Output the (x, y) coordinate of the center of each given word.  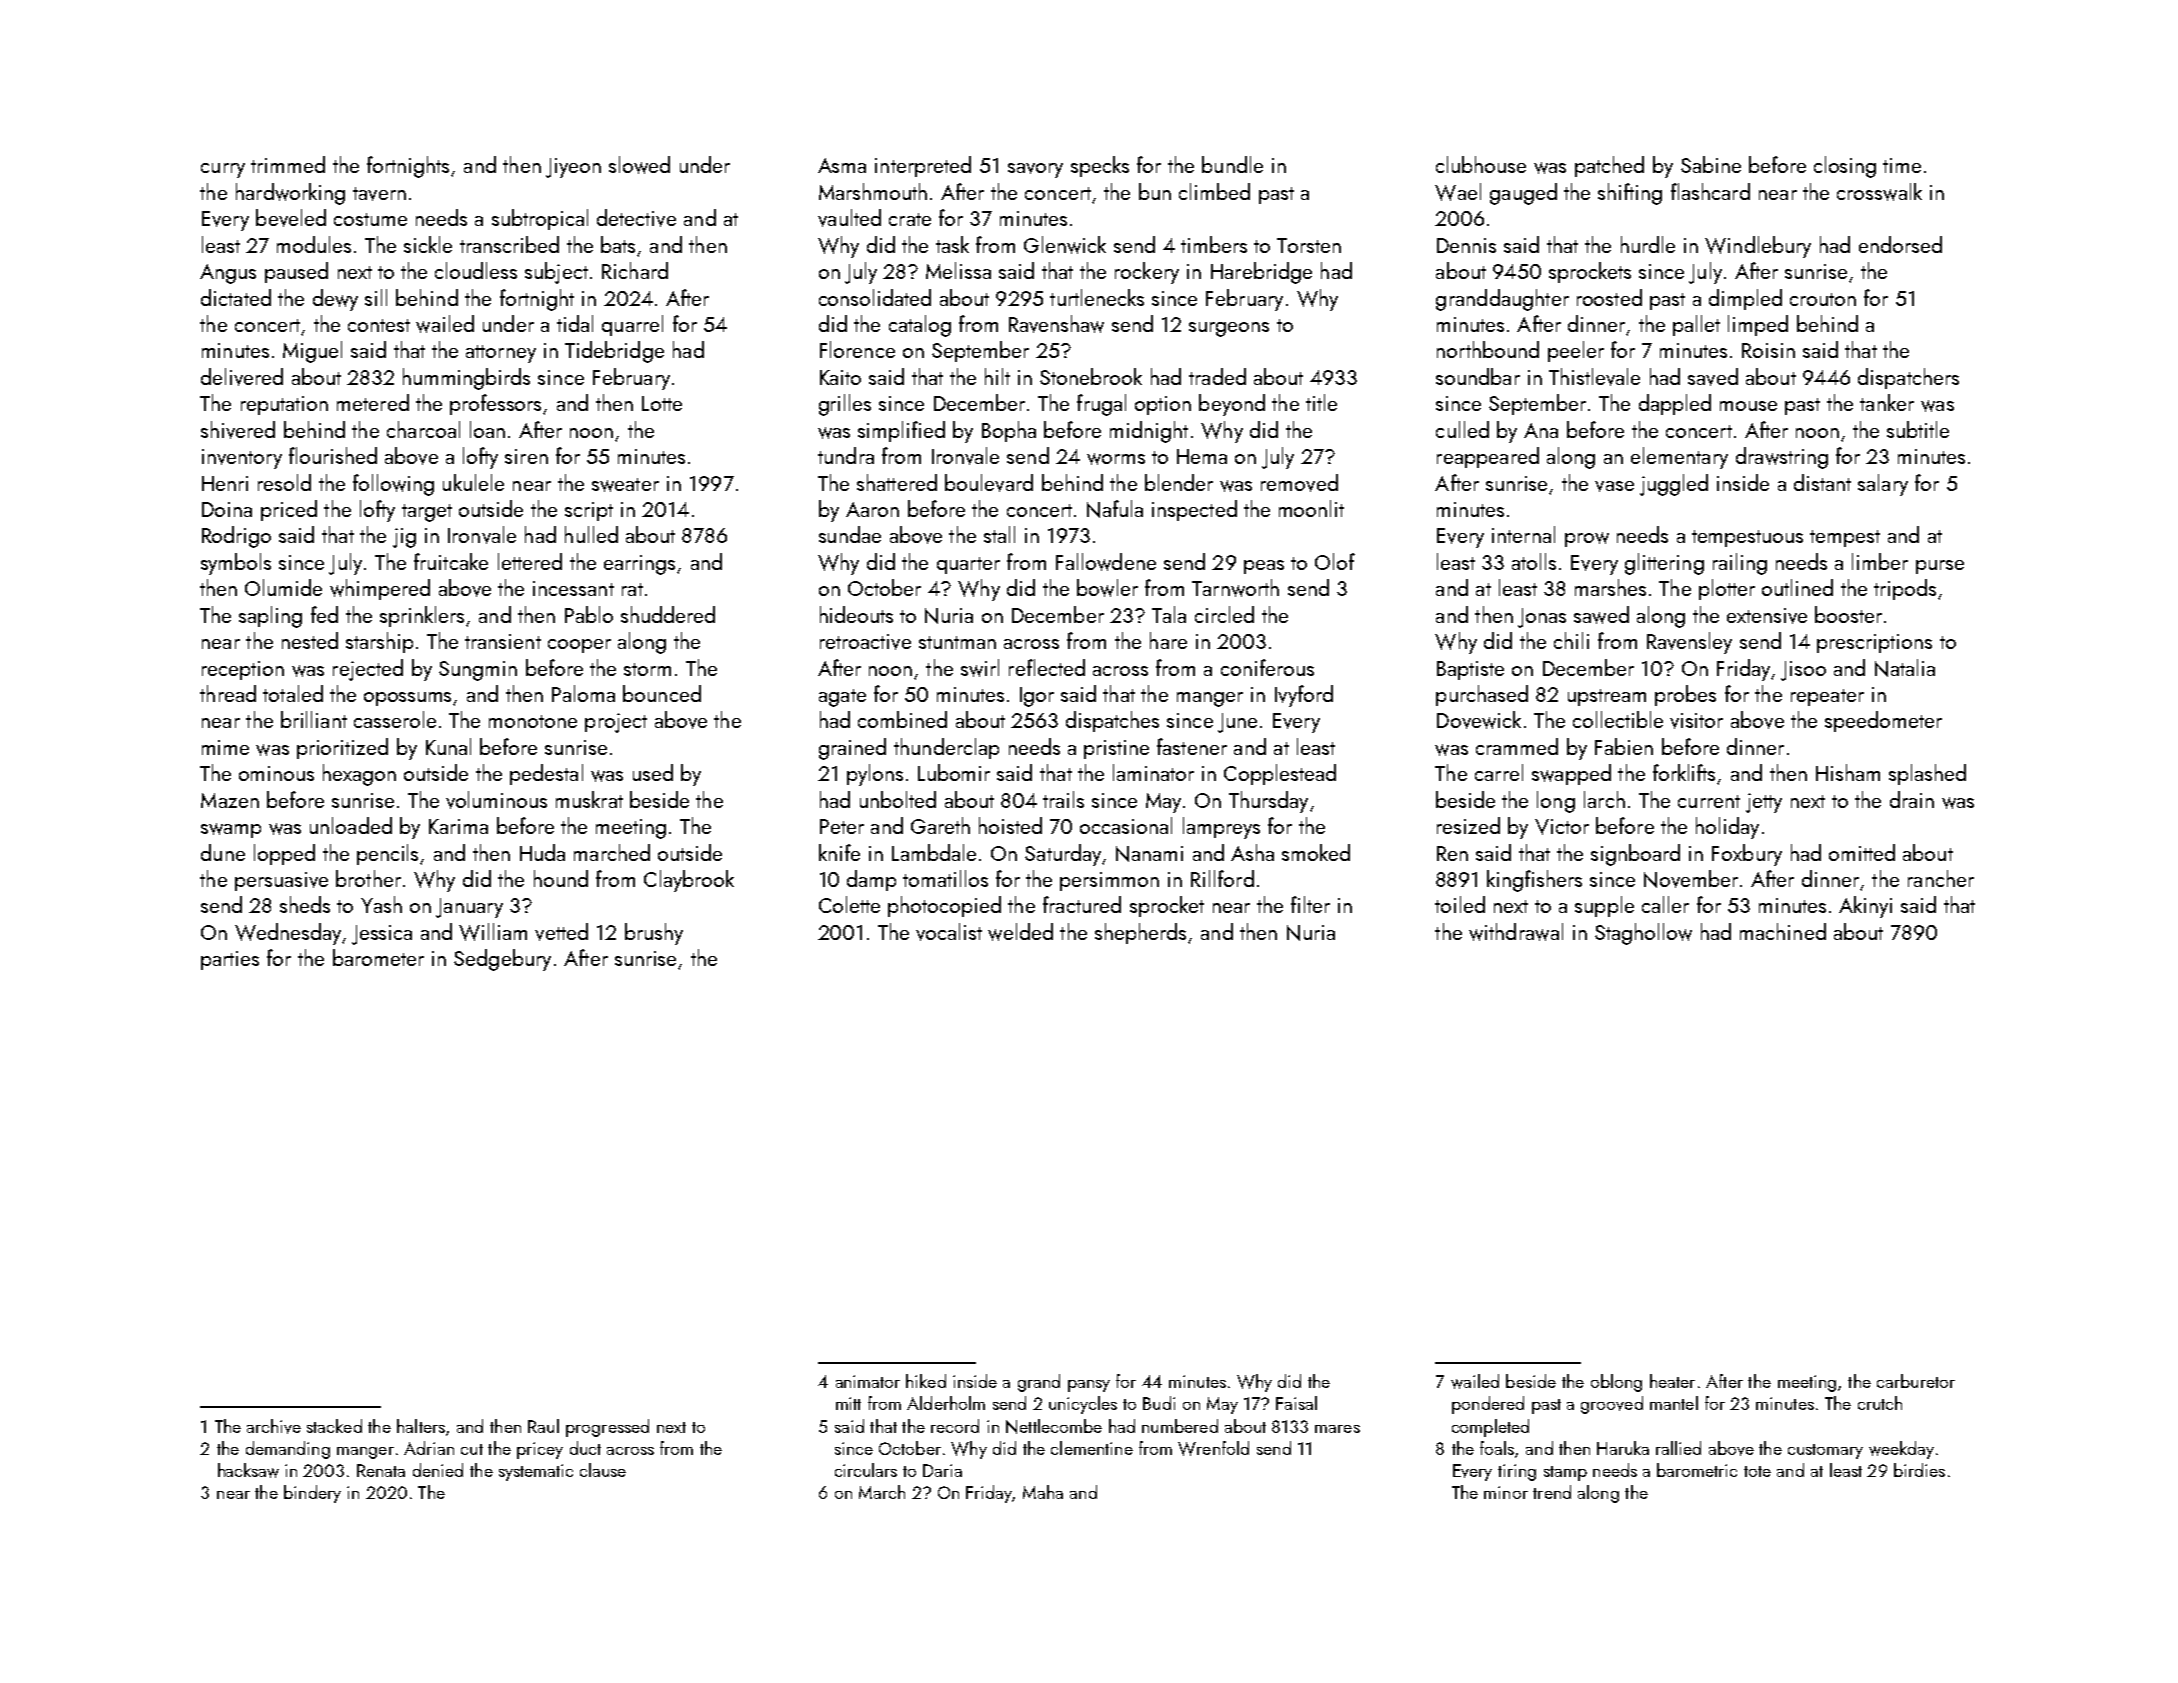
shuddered (668, 614)
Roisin (1768, 350)
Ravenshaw (1056, 324)
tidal (575, 323)
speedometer (1883, 721)
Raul (543, 1426)
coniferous (1267, 667)
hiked (926, 1381)
